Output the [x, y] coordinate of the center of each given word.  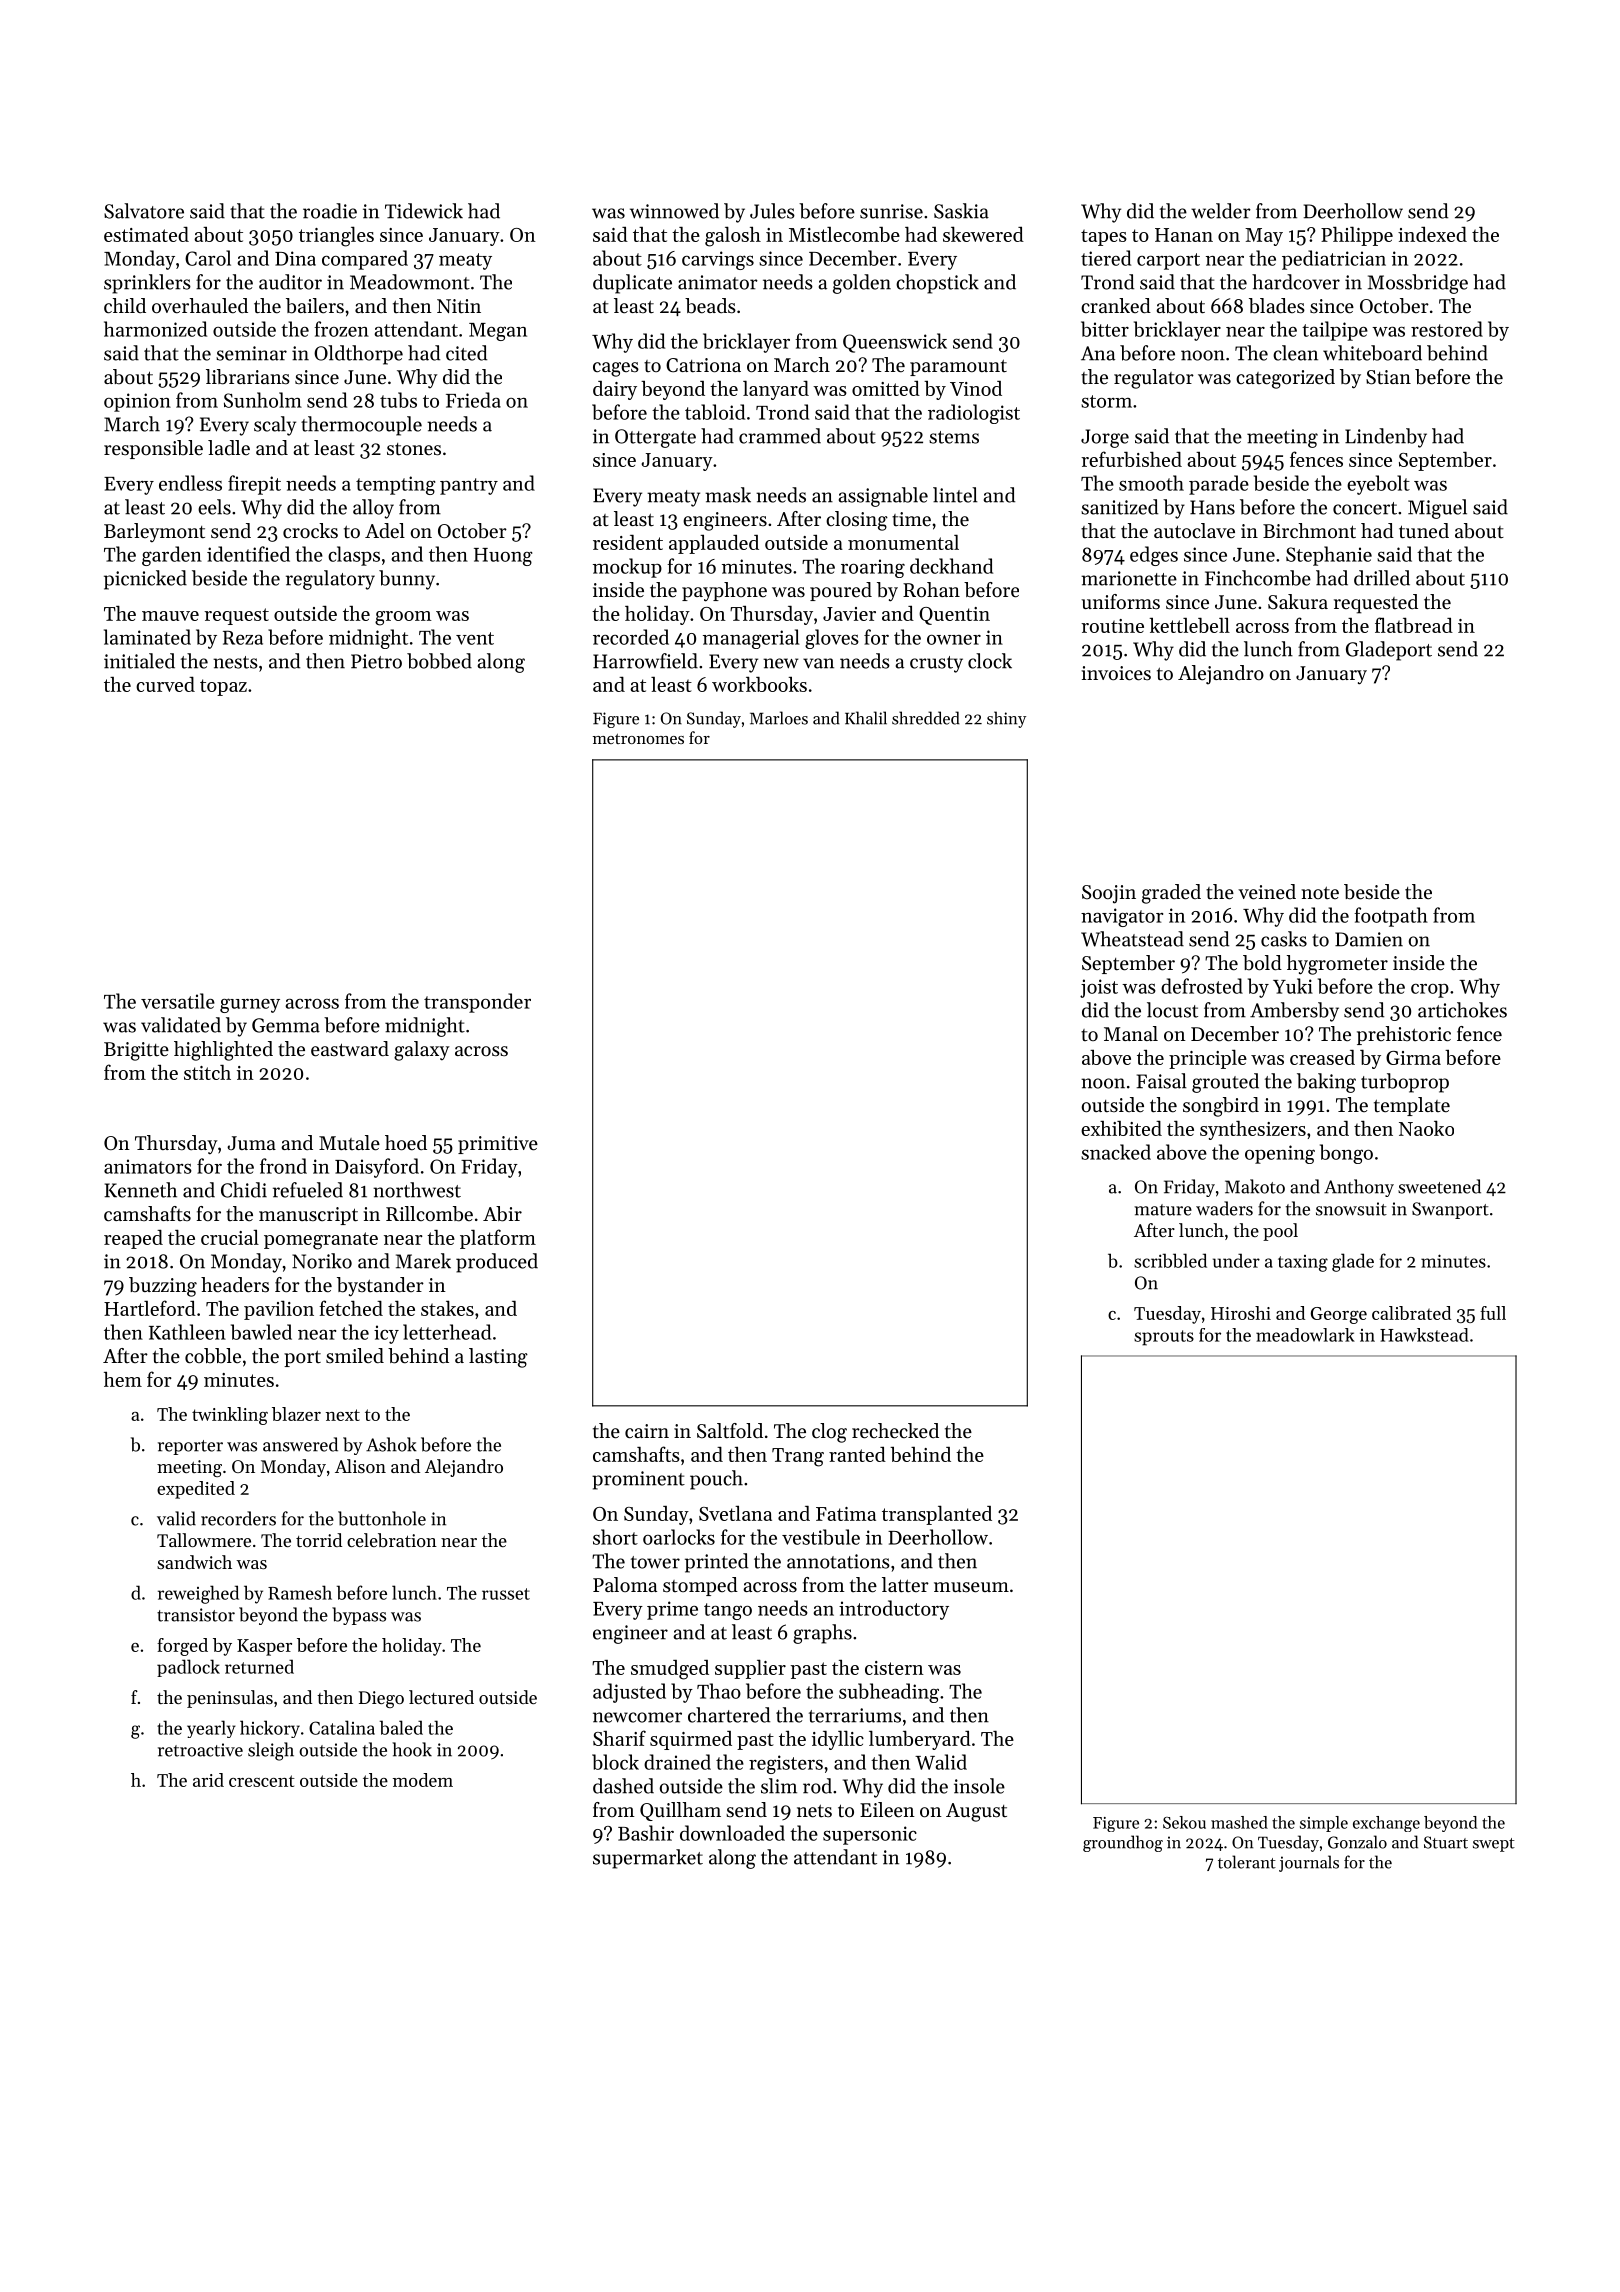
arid [208, 1780]
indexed [1432, 234]
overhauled [200, 306]
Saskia [961, 211]
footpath [1391, 917]
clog [829, 1433]
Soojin [1109, 894]
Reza [243, 637]
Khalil [866, 718]
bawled [261, 1332]
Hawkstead [1424, 1335]
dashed [623, 1786]
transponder [477, 1003]
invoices [1116, 673]
